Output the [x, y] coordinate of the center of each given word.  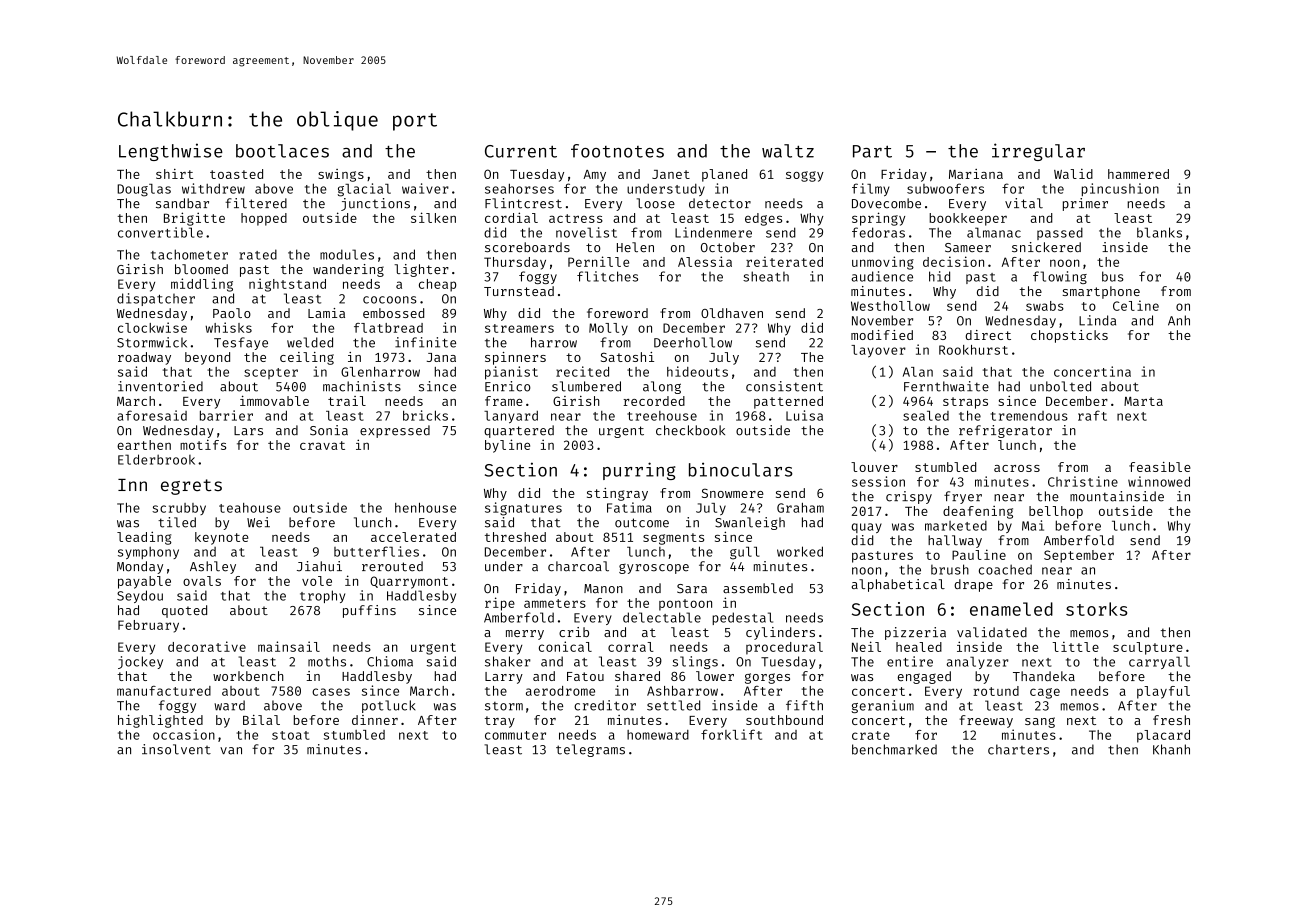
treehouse [662, 416]
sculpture [1148, 648]
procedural [784, 648]
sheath [766, 276]
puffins [369, 611]
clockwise [152, 327]
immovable [274, 400]
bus [1113, 276]
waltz [788, 151]
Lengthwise [171, 152]
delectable [662, 617]
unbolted [1060, 386]
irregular [1038, 152]
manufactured [164, 691]
